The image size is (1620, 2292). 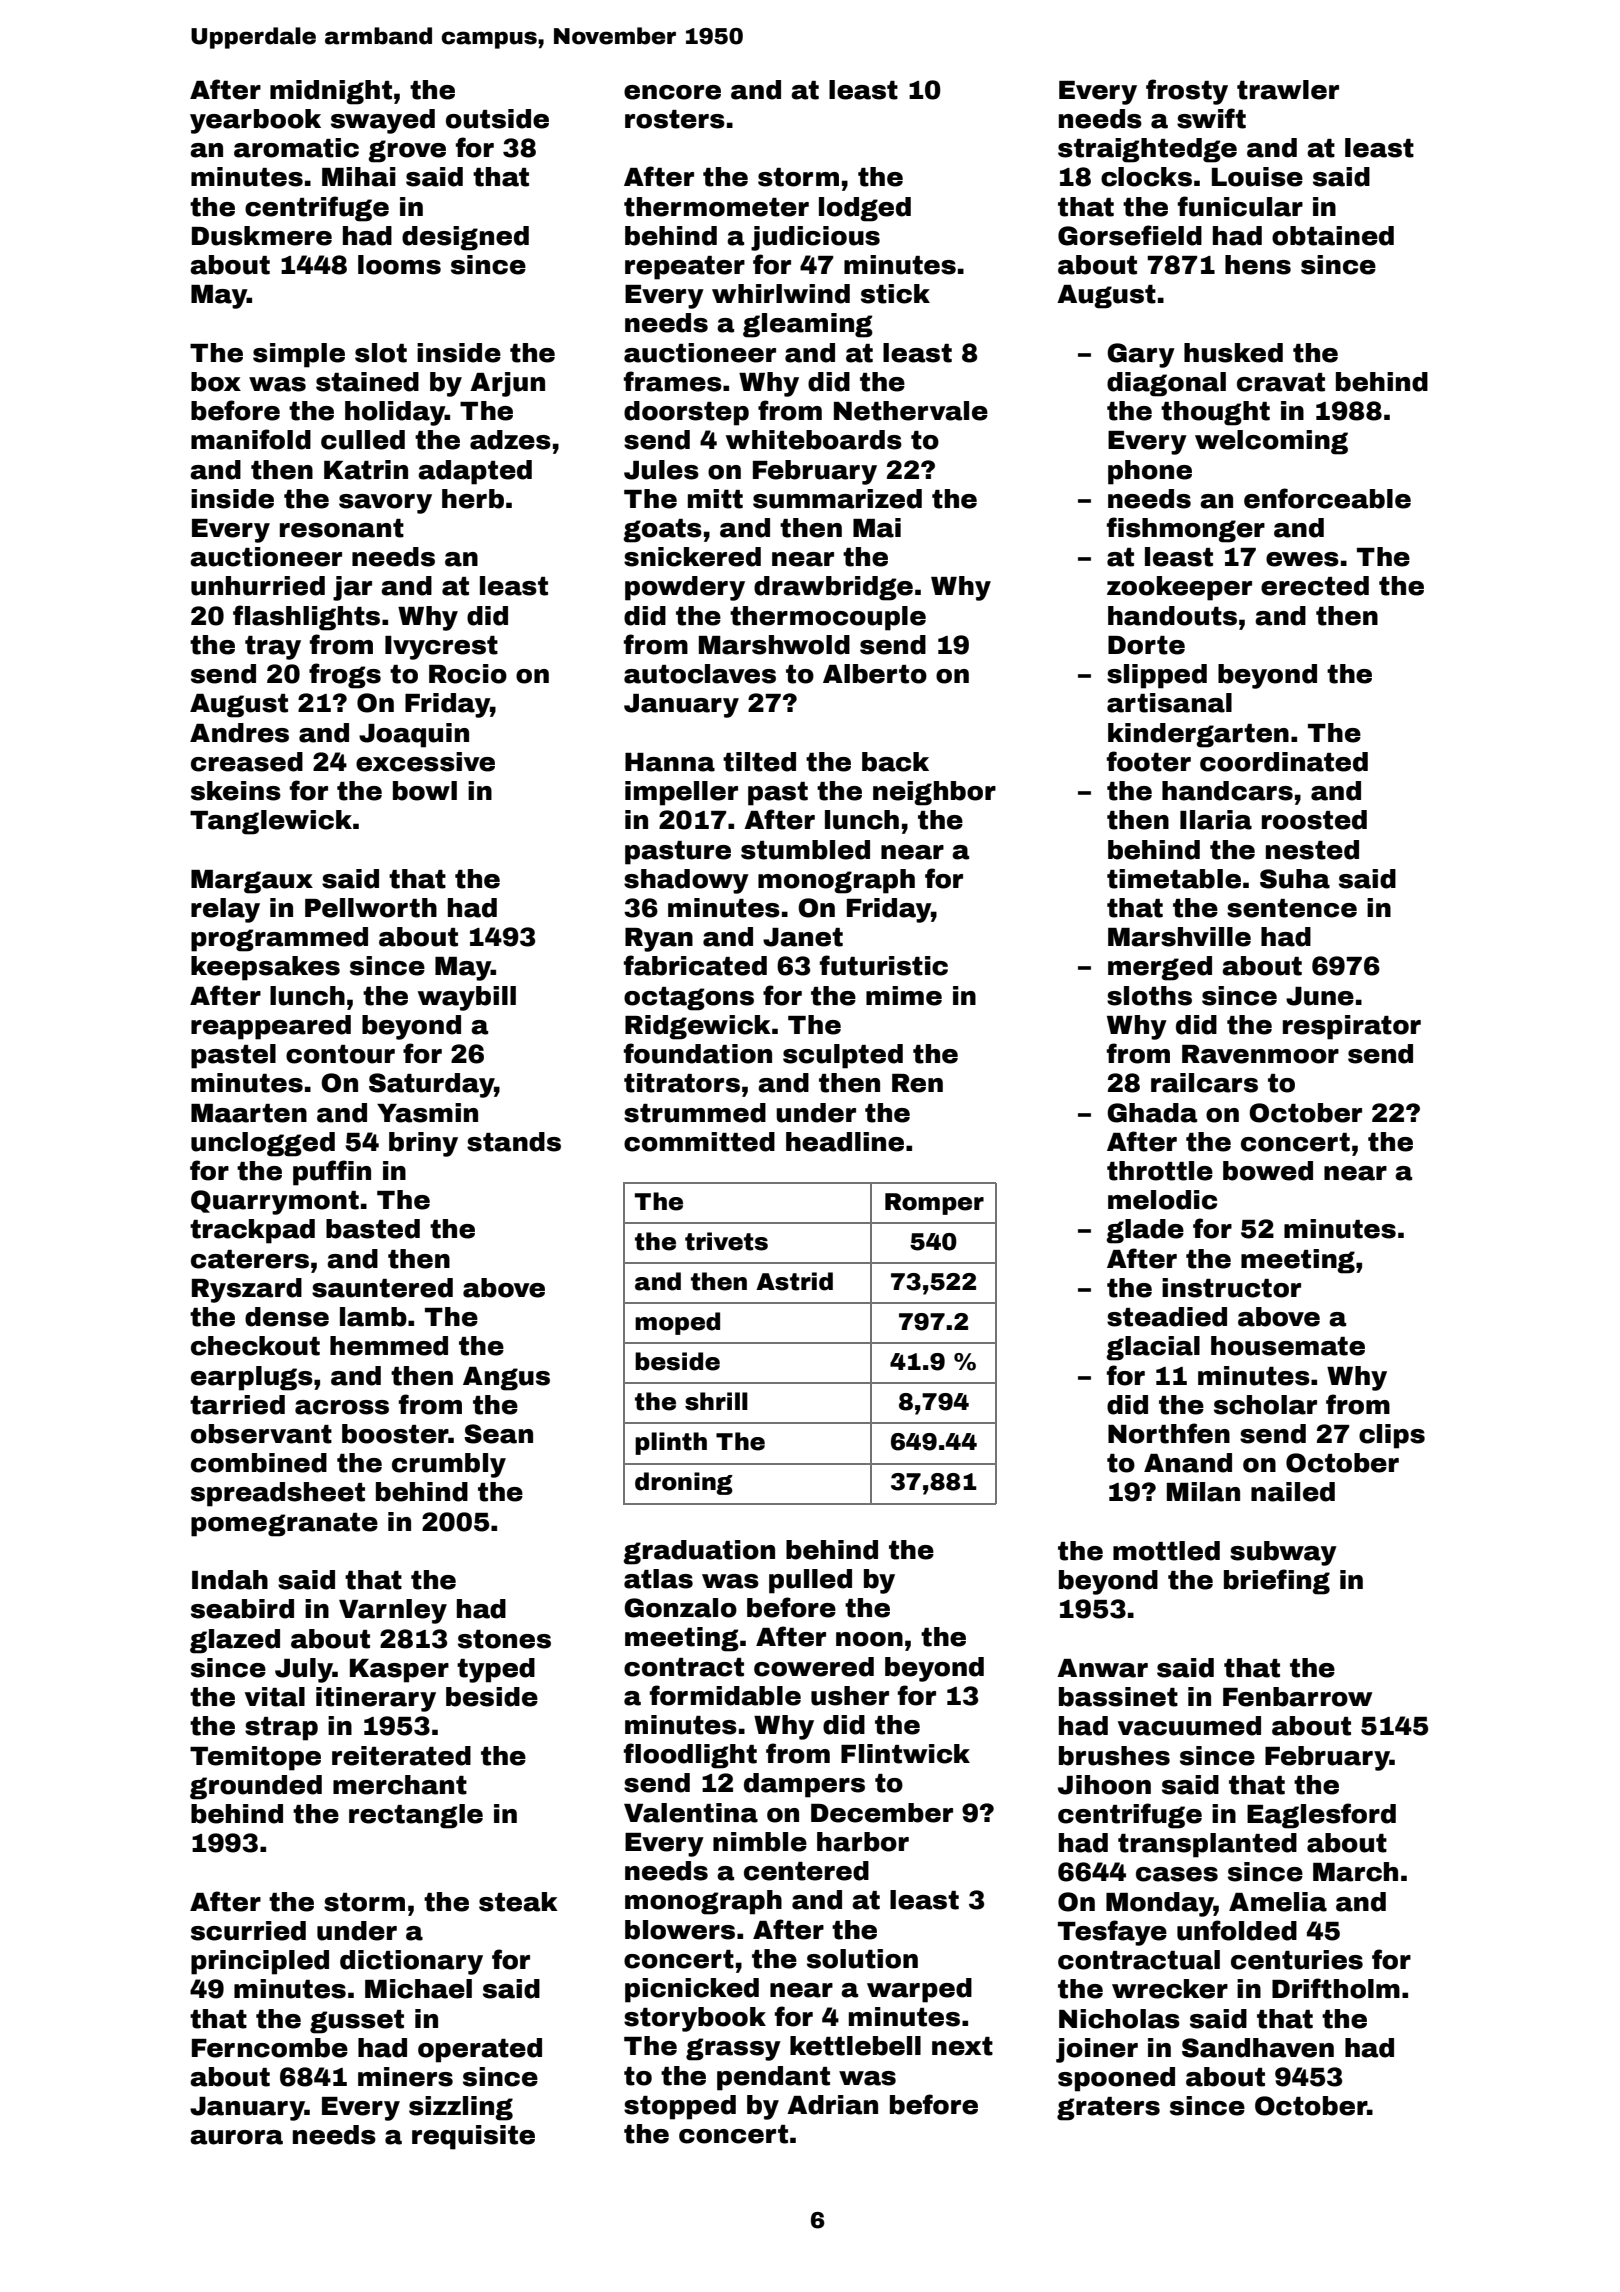 I want to click on operated, so click(x=480, y=2050).
